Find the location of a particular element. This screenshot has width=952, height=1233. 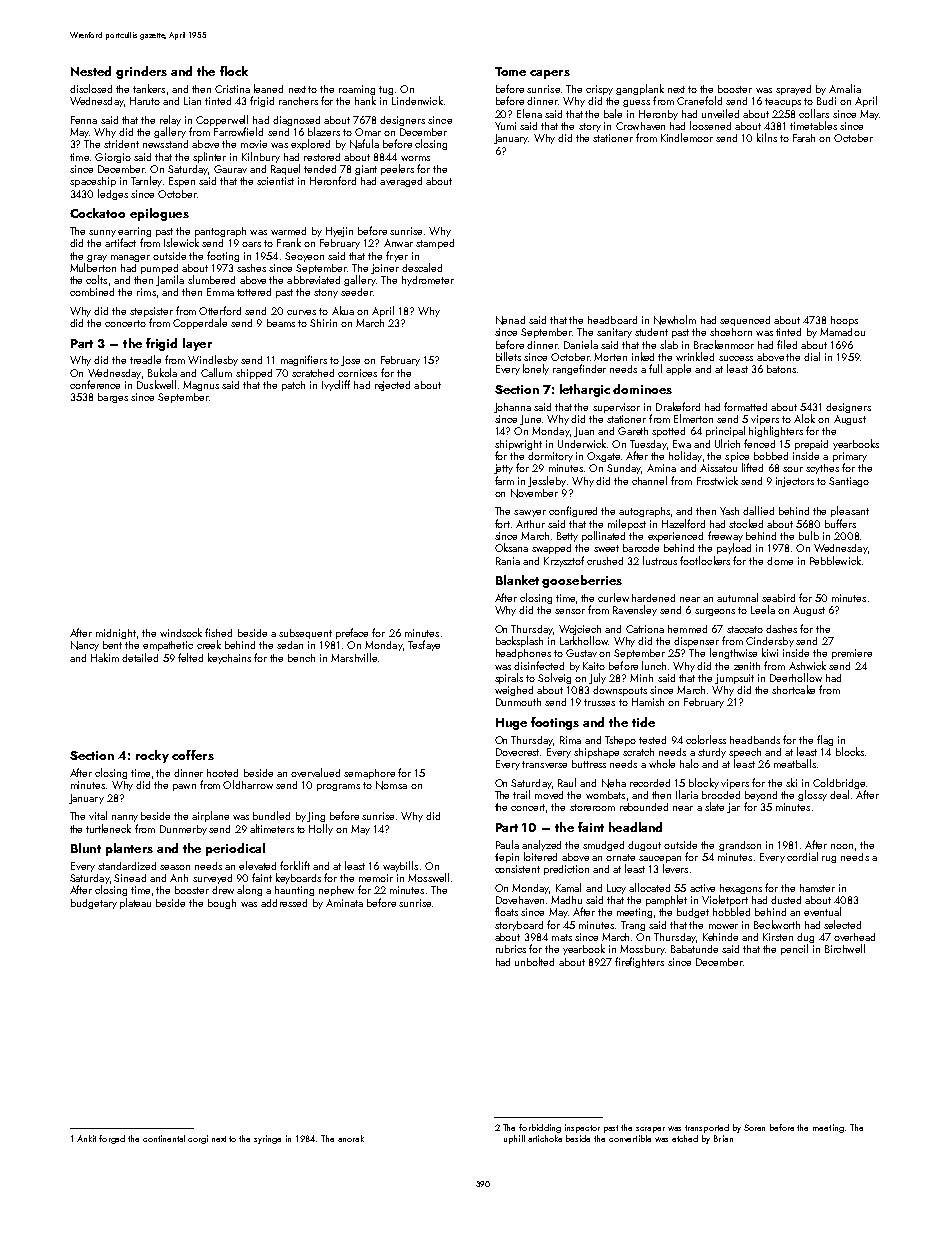

flag is located at coordinates (825, 740).
